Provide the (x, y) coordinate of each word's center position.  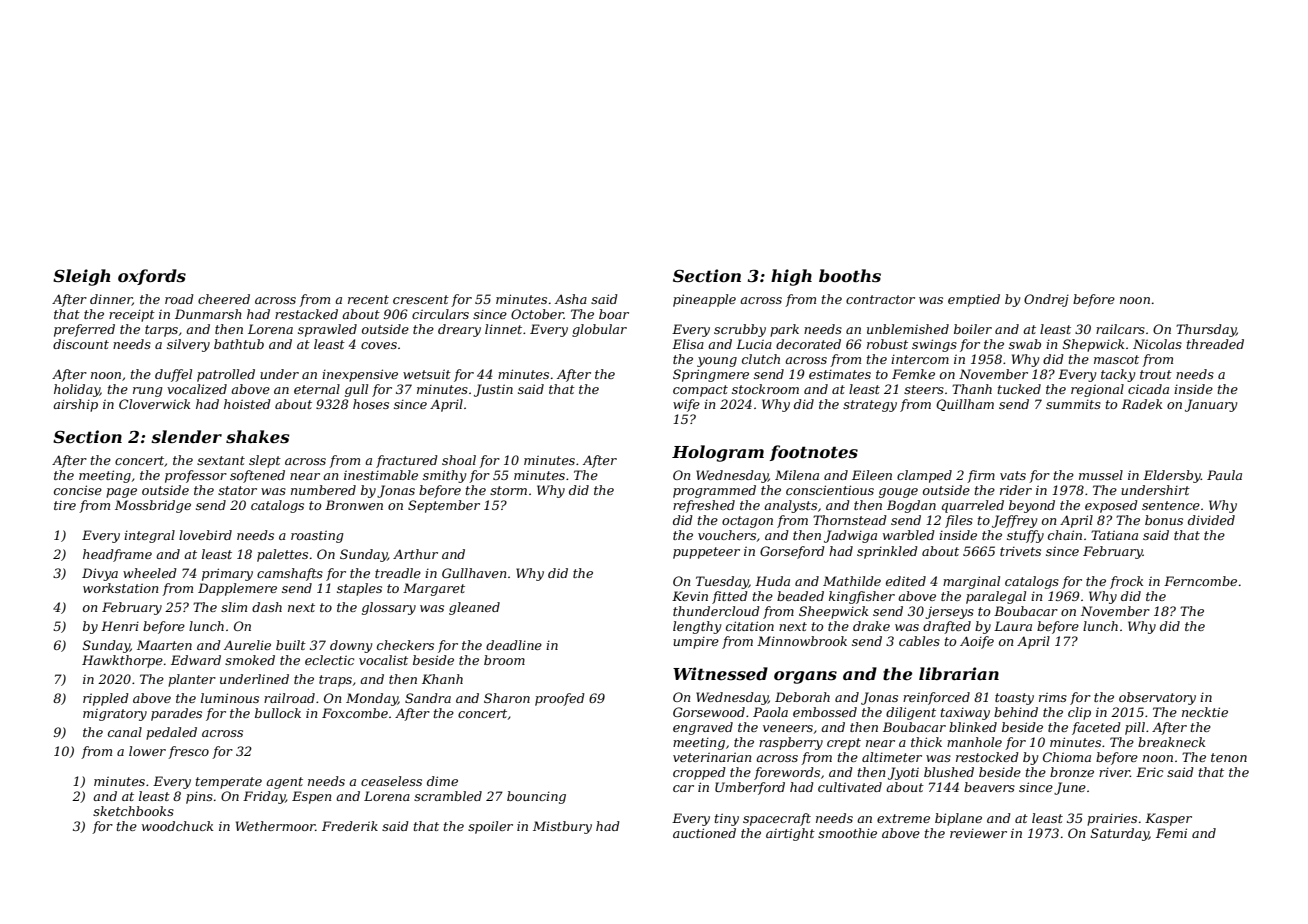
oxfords (152, 277)
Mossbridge (153, 506)
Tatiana (1114, 535)
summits (1073, 404)
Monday (372, 699)
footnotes (814, 453)
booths (850, 275)
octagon (747, 522)
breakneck (1171, 742)
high (791, 277)
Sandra (428, 698)
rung (147, 392)
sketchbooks (133, 811)
